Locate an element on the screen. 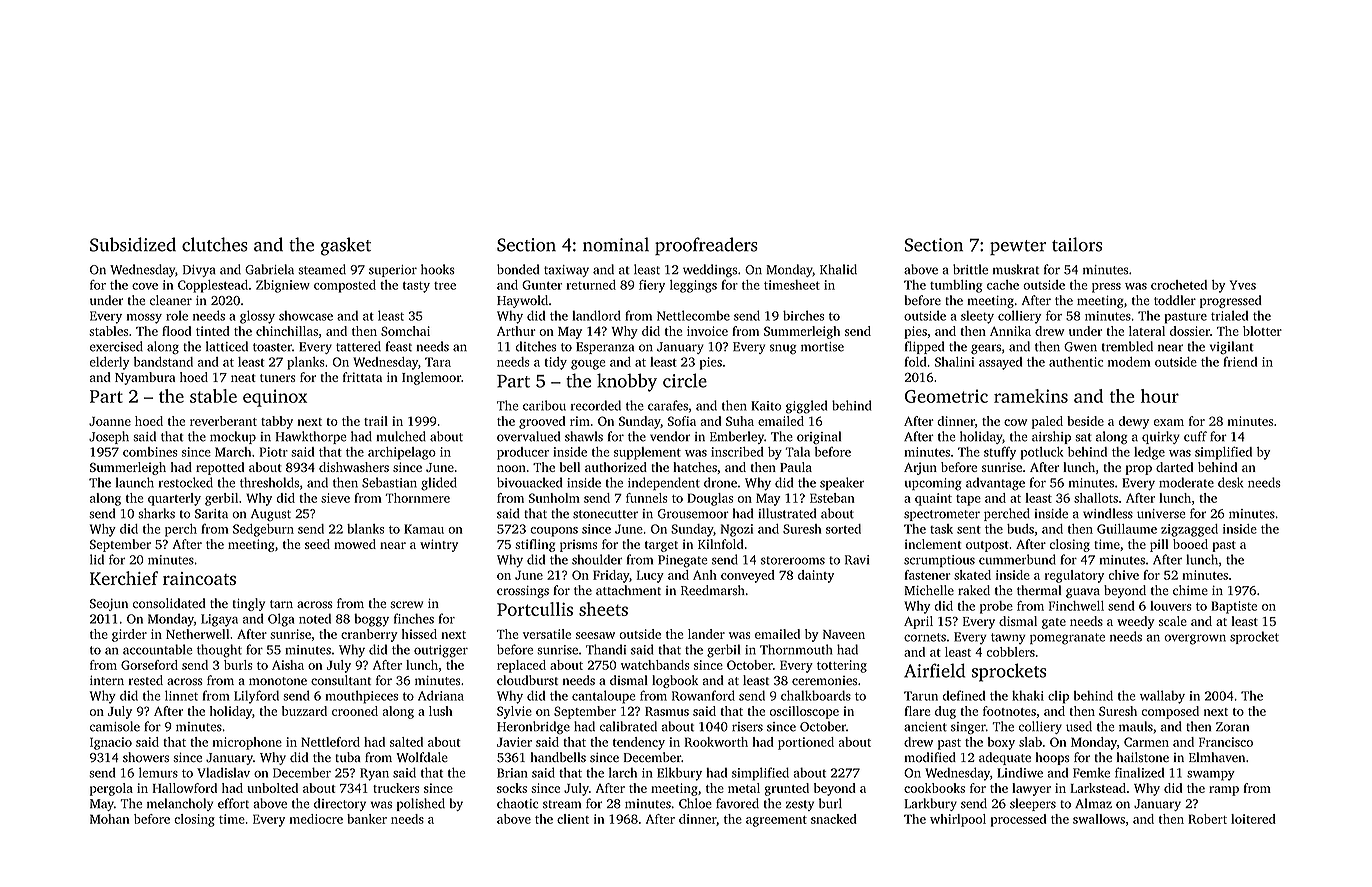 The height and width of the screenshot is (887, 1372). swallows is located at coordinates (1099, 819).
